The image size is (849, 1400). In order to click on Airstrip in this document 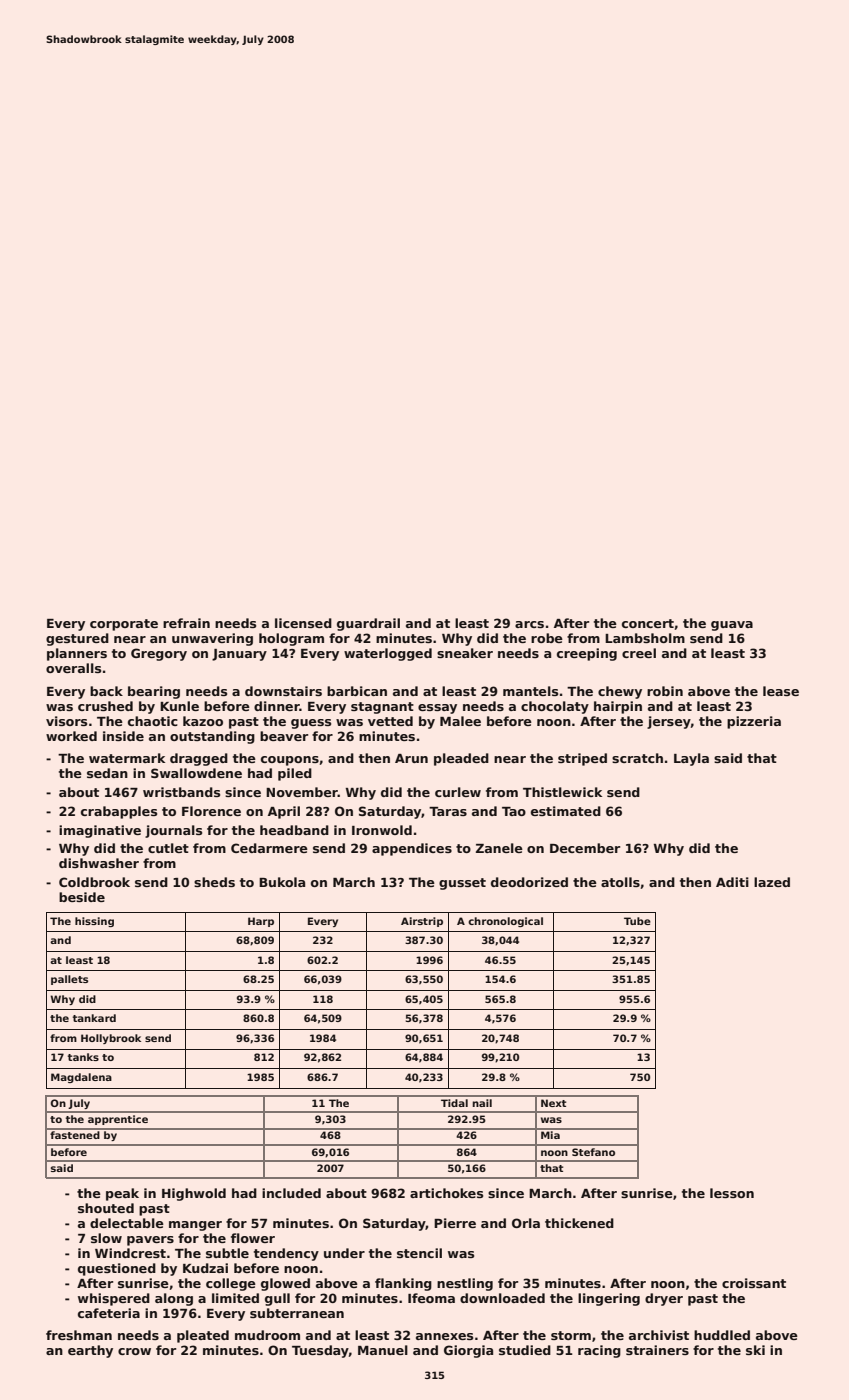, I will do `click(422, 922)`.
